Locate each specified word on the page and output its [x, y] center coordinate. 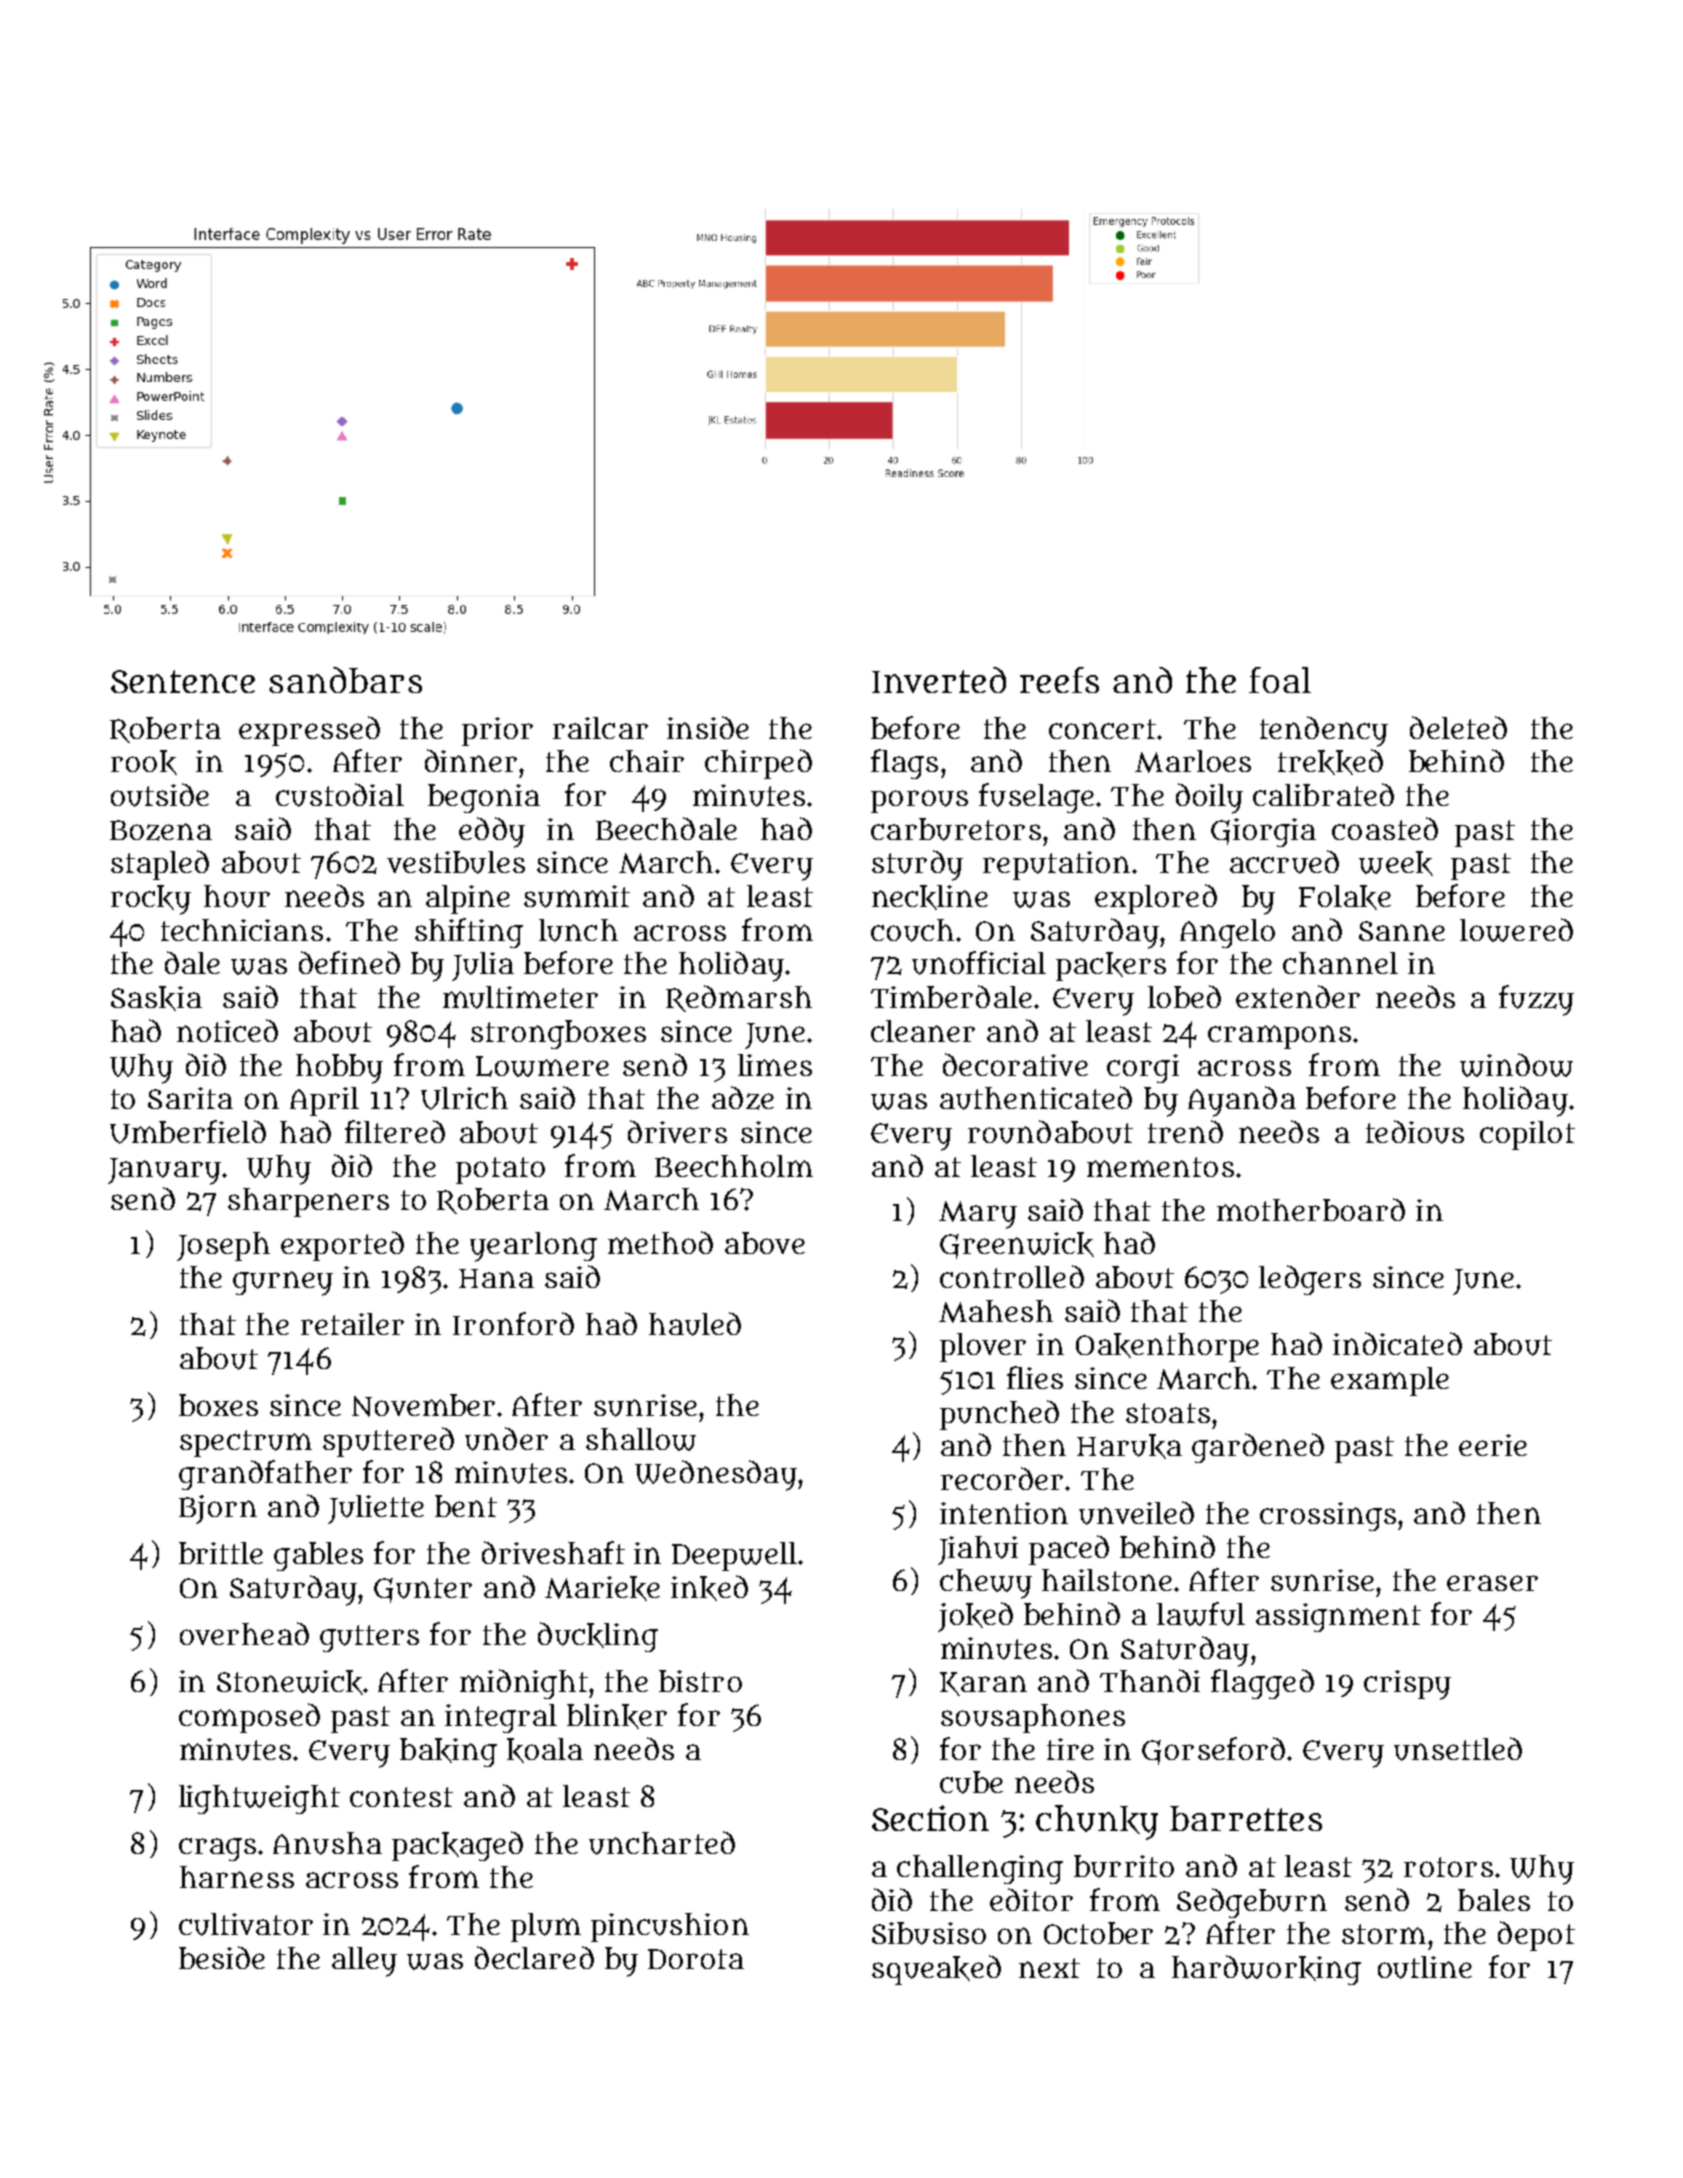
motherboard [1311, 1209]
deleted [1458, 727]
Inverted [939, 680]
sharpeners [308, 1202]
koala [545, 1750]
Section [930, 1818]
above [765, 1243]
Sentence [183, 681]
